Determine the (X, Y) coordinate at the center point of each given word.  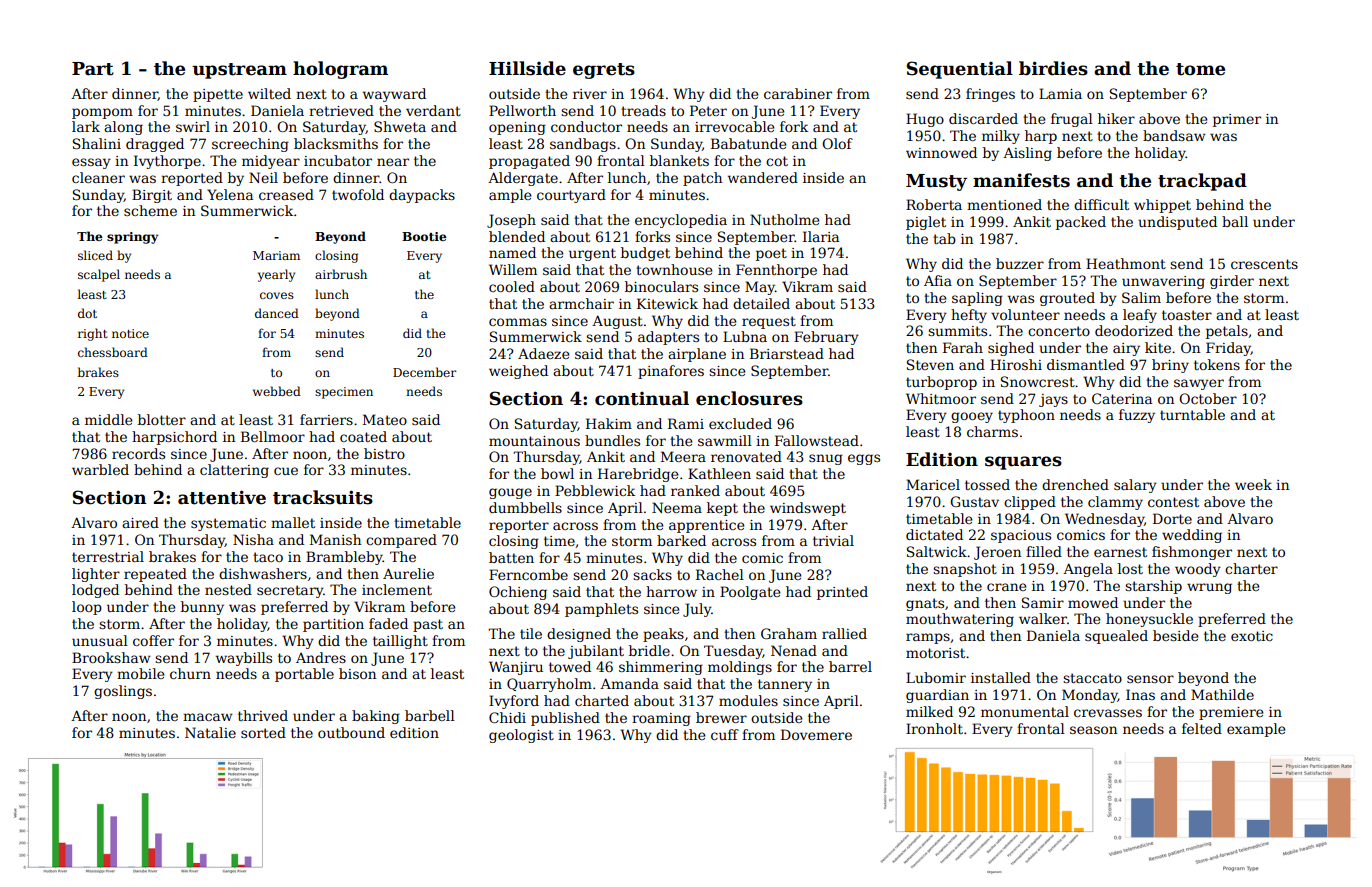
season (1093, 730)
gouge (510, 493)
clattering (234, 471)
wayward (394, 95)
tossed (987, 484)
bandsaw (1174, 135)
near (393, 162)
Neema (677, 507)
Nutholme (784, 219)
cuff (725, 734)
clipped (1030, 503)
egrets (604, 71)
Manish (335, 539)
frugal (1072, 120)
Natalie (210, 732)
